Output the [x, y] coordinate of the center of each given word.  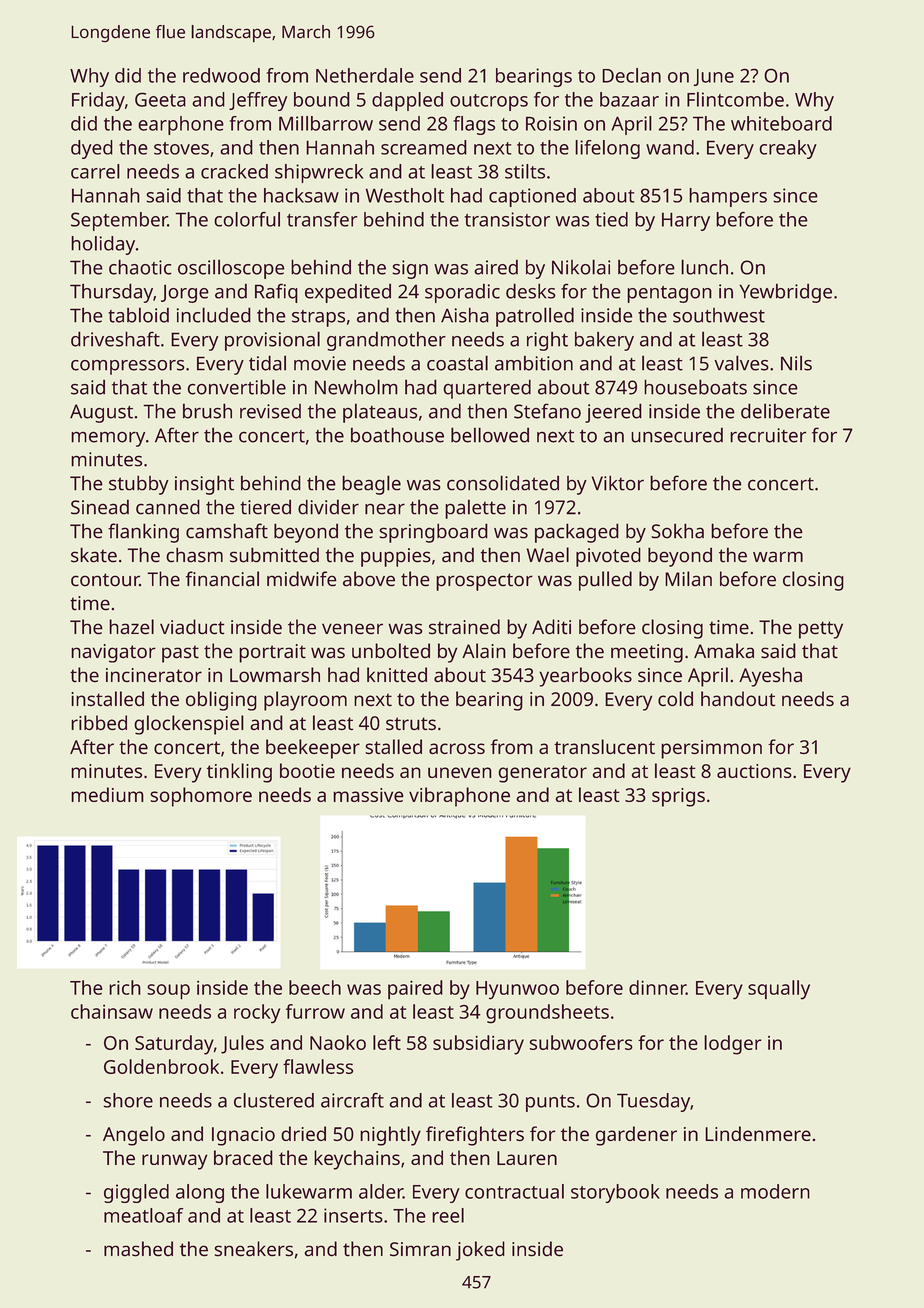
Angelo [134, 1136]
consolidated [503, 483]
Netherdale [365, 75]
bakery [604, 341]
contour [105, 580]
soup [168, 992]
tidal [267, 363]
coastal [457, 363]
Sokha [677, 531]
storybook [615, 1193]
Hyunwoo [517, 990]
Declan [631, 75]
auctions [754, 771]
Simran [420, 1249]
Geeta [160, 99]
